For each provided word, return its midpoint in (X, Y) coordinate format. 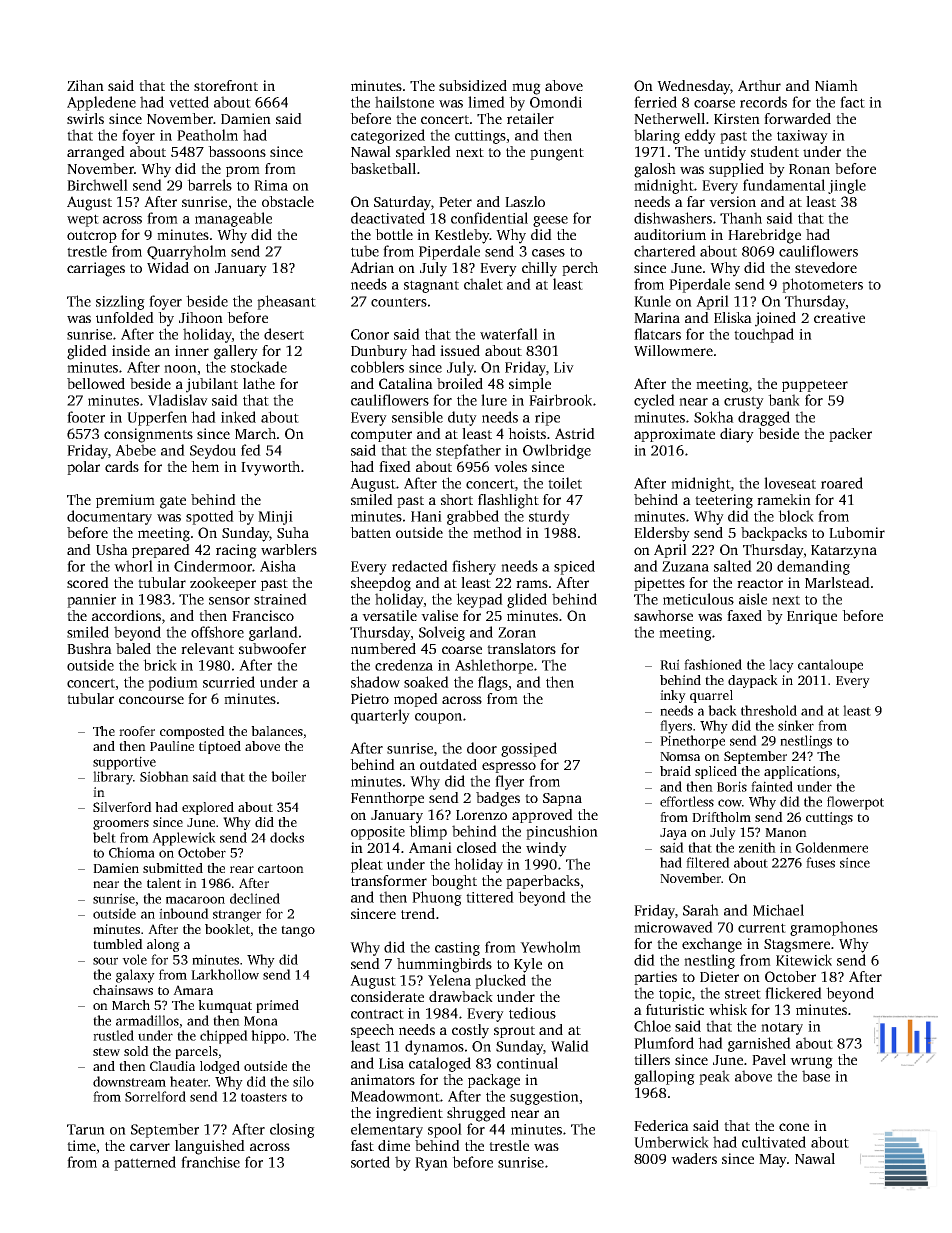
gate (173, 502)
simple (530, 385)
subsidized (473, 85)
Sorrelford (155, 1096)
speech (372, 1031)
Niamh (836, 85)
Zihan (85, 85)
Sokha (714, 417)
